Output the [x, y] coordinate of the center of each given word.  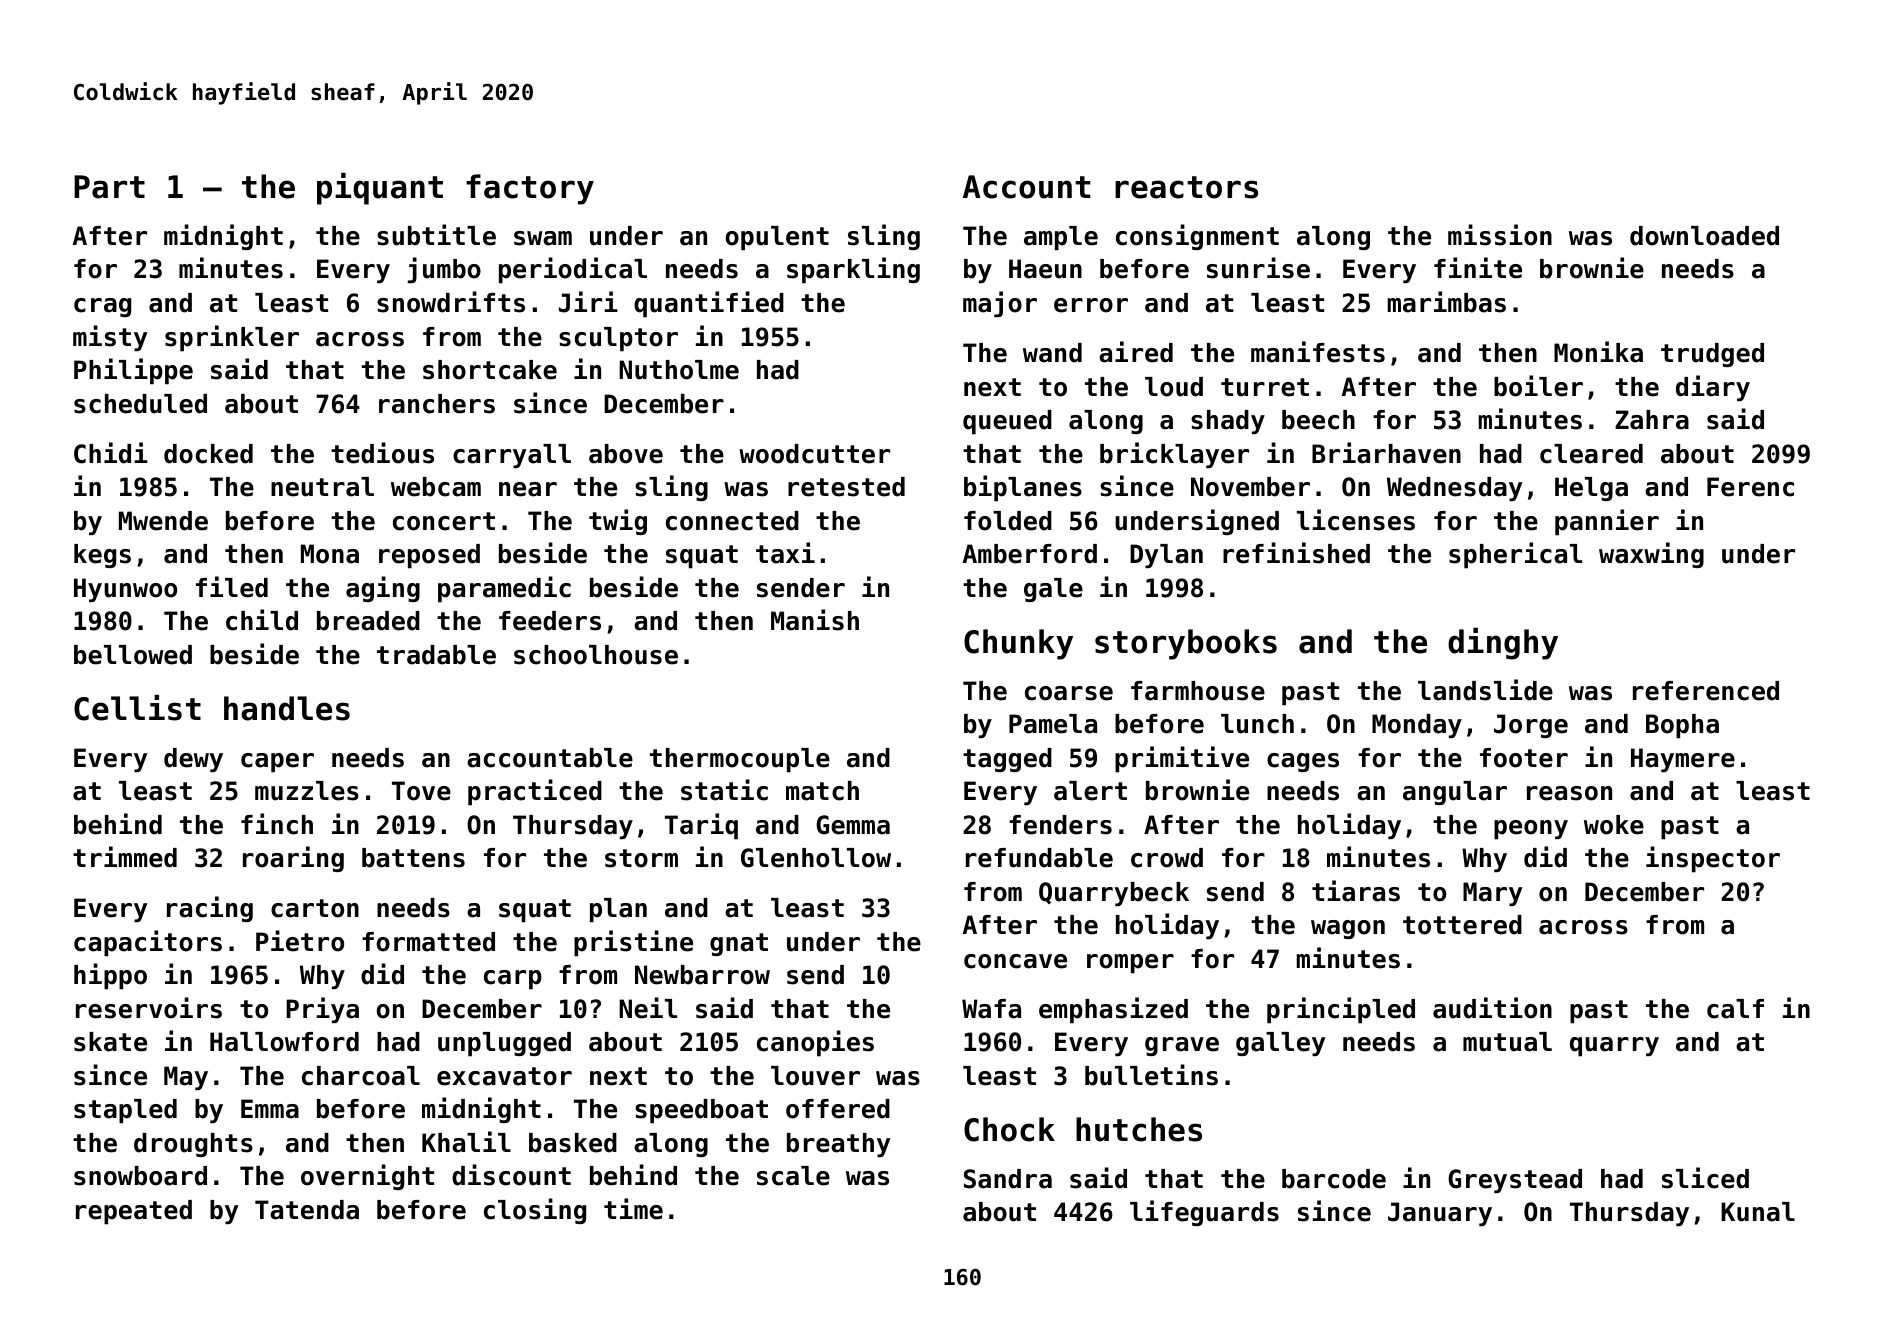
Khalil [466, 1142]
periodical [573, 270]
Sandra [1008, 1179]
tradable [436, 655]
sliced [1705, 1178]
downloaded [1704, 236]
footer [1524, 758]
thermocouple [740, 760]
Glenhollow [816, 858]
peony [1531, 830]
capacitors [148, 943]
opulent [777, 238]
